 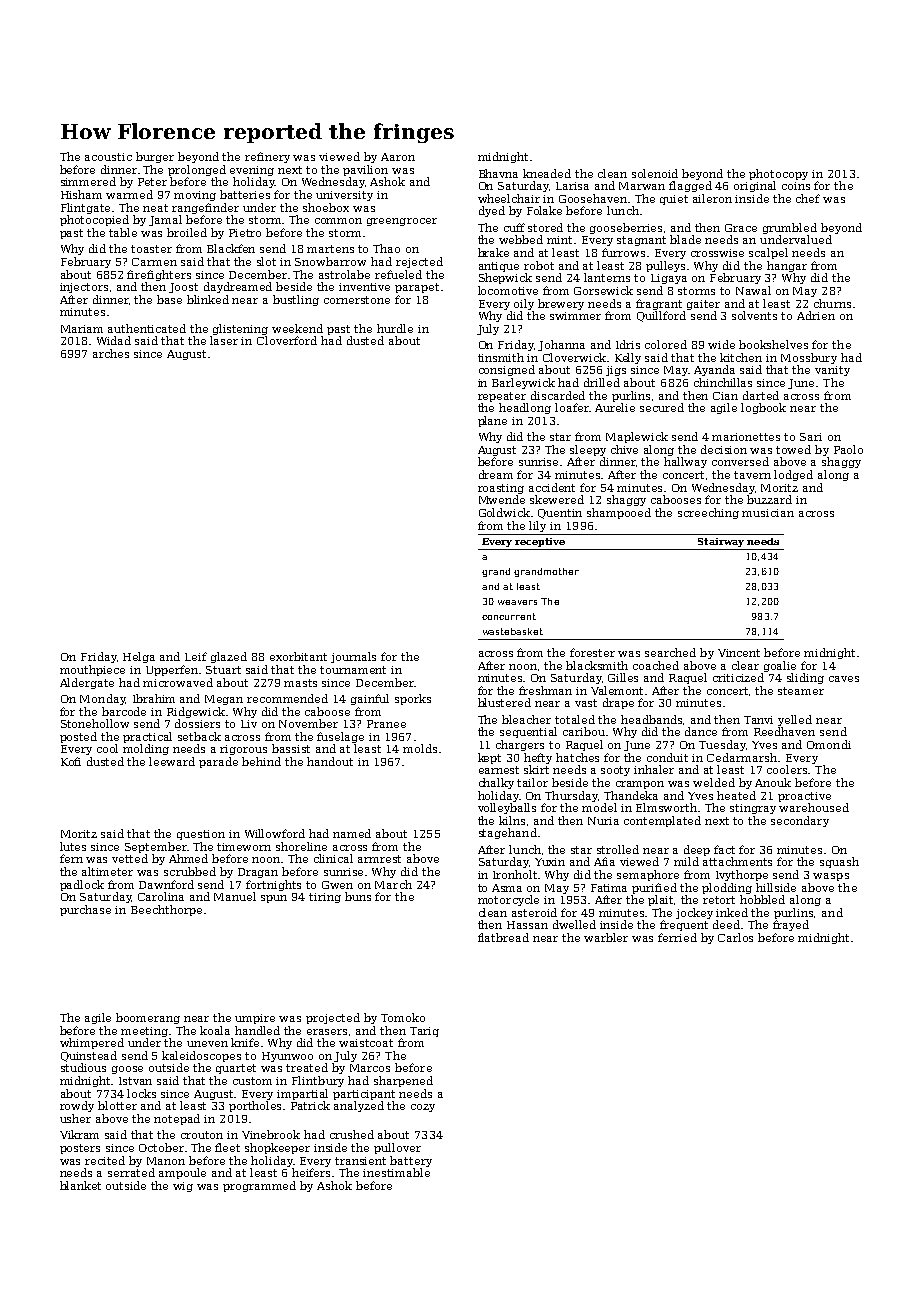 What do you see at coordinates (547, 173) in the screenshot?
I see `kneaded` at bounding box center [547, 173].
